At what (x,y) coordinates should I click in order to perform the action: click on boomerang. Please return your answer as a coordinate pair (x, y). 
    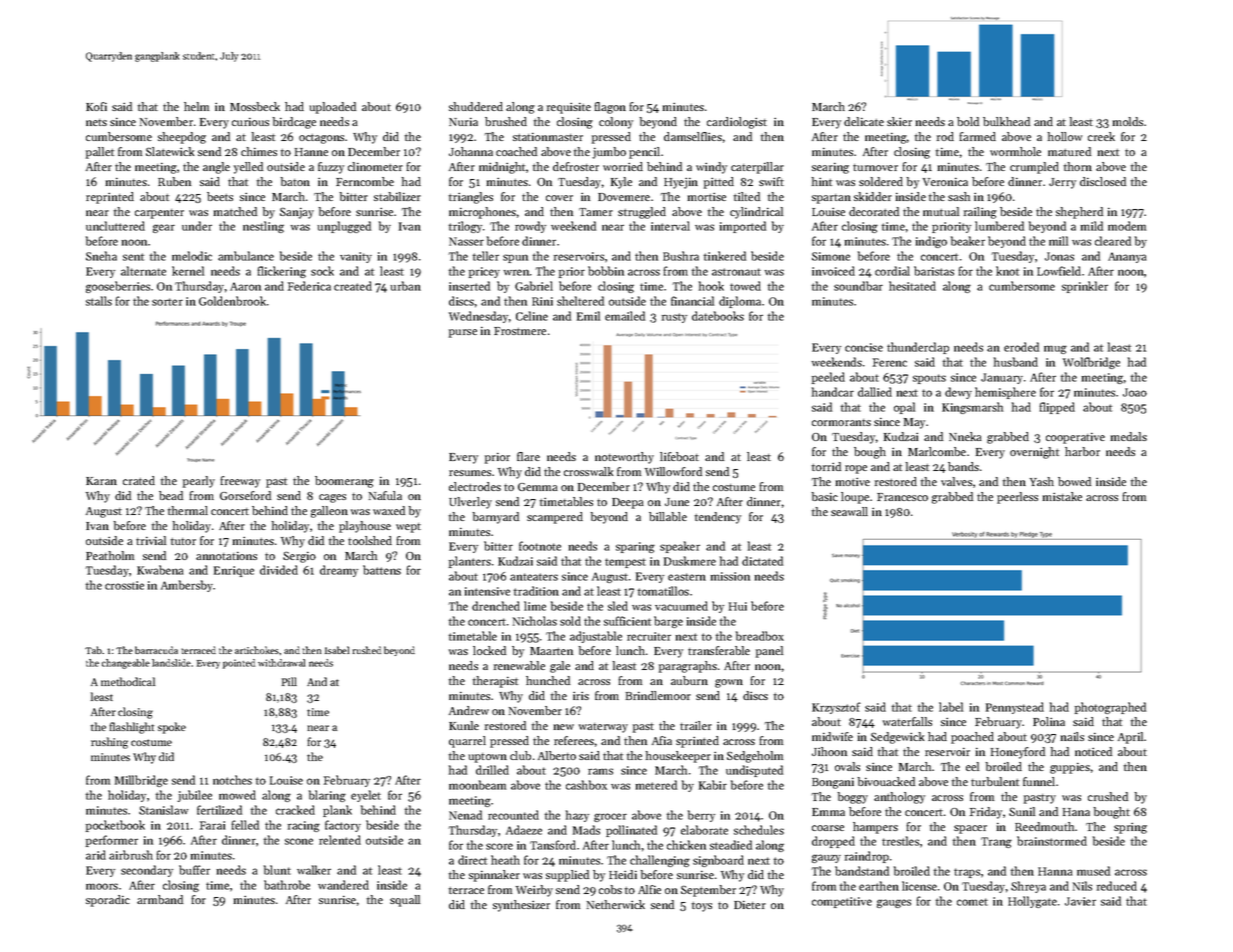
    Looking at the image, I should click on (344, 482).
